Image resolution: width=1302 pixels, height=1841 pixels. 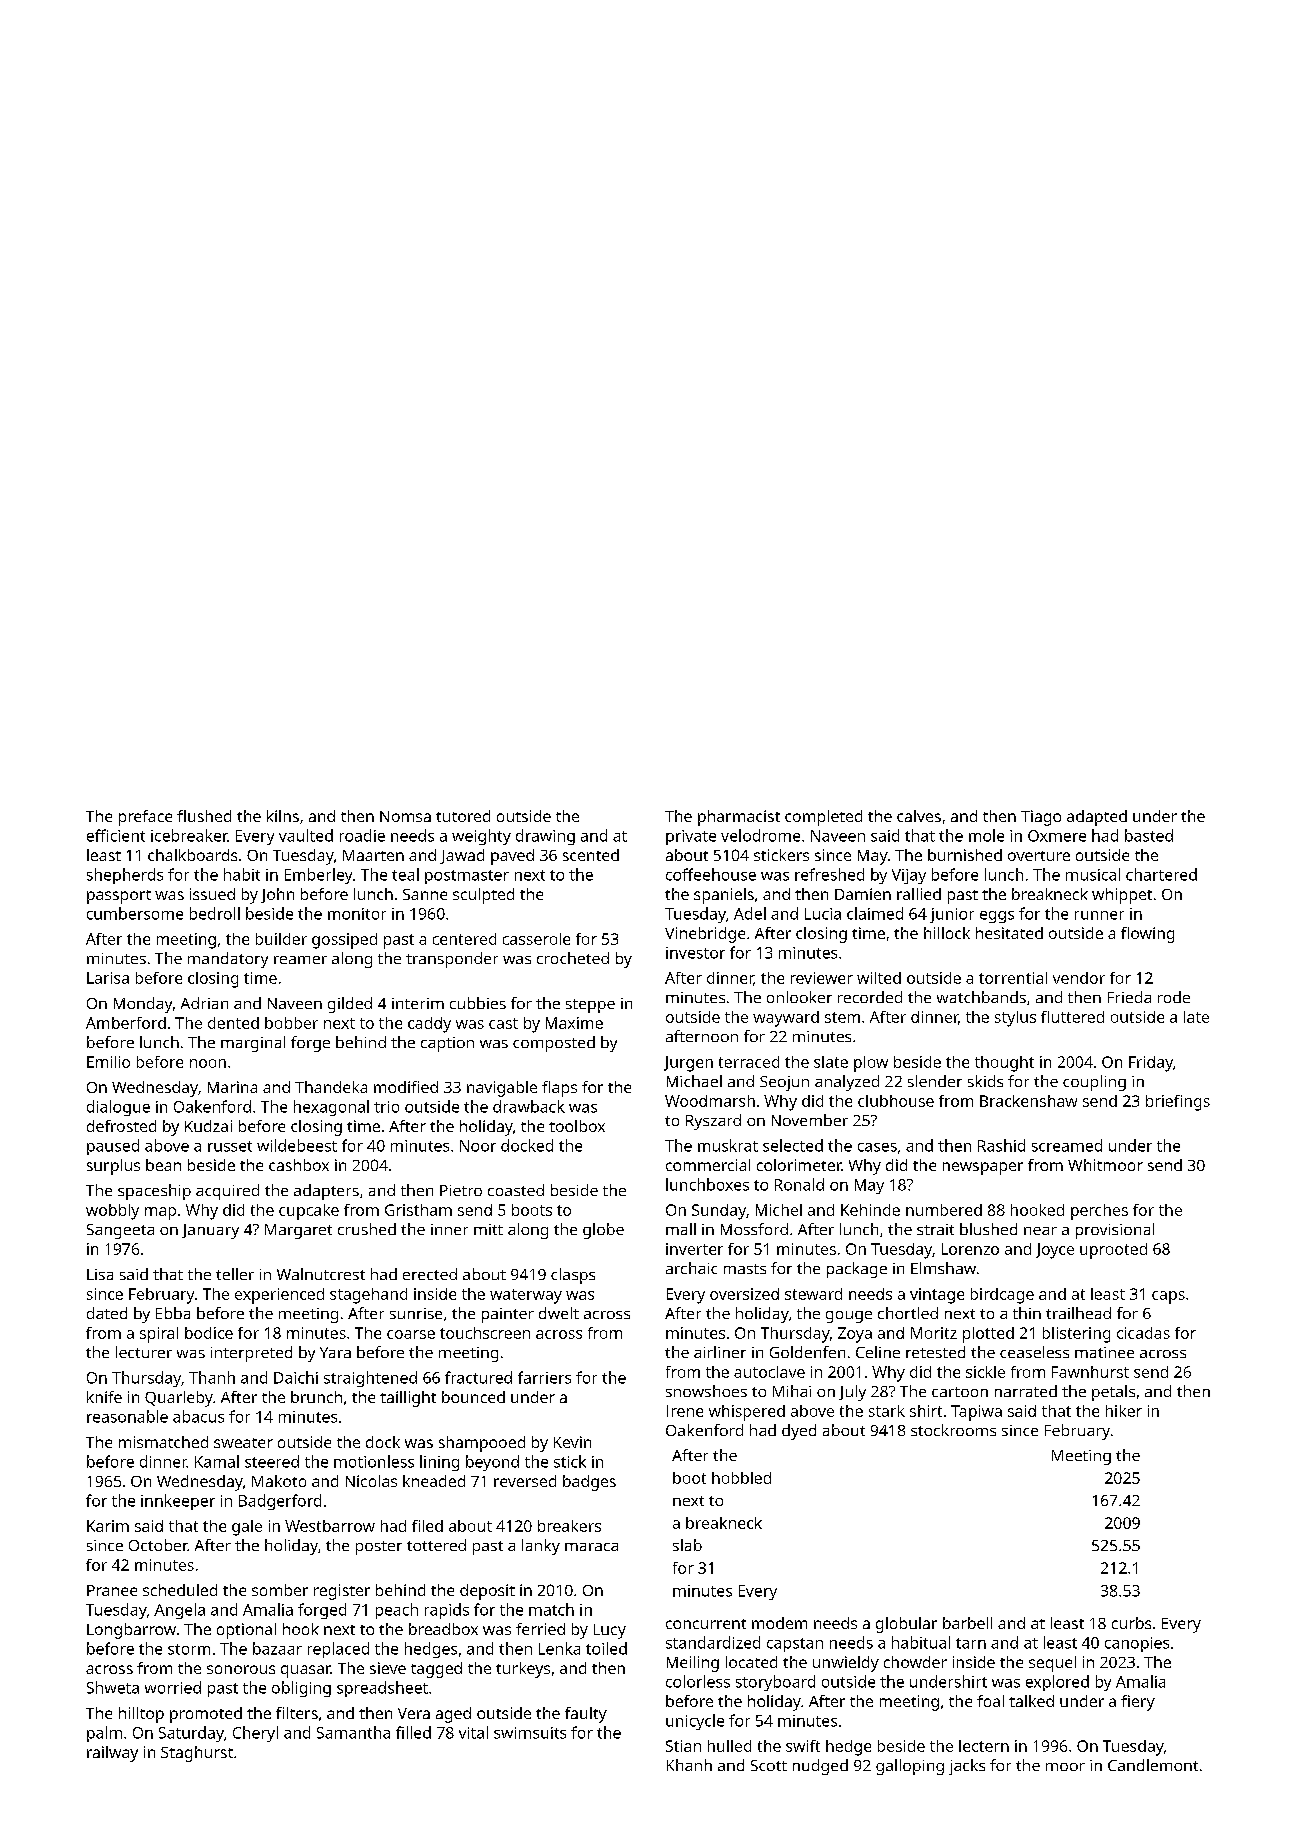 I want to click on adapted, so click(x=1097, y=818).
